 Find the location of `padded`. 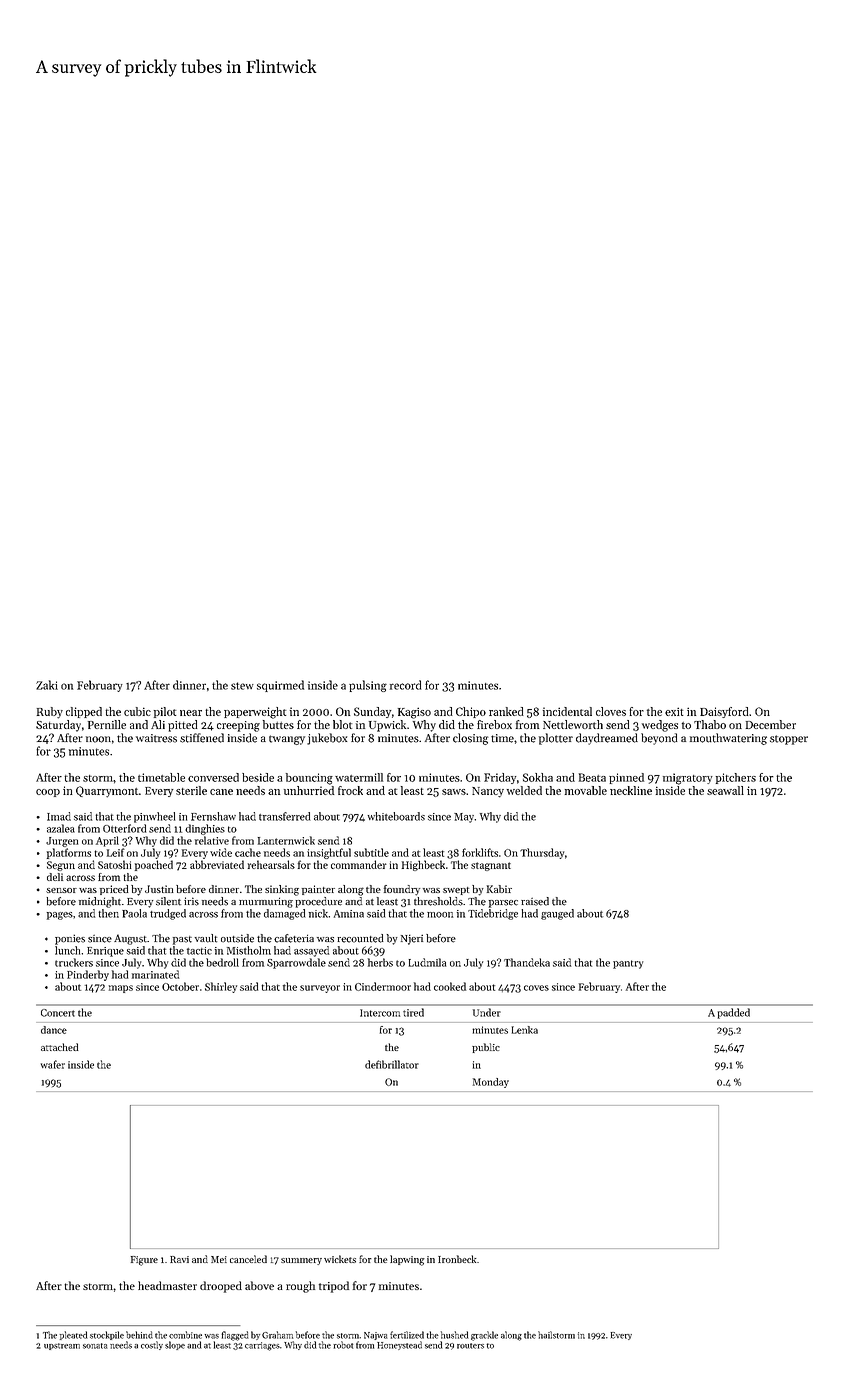

padded is located at coordinates (734, 1013).
